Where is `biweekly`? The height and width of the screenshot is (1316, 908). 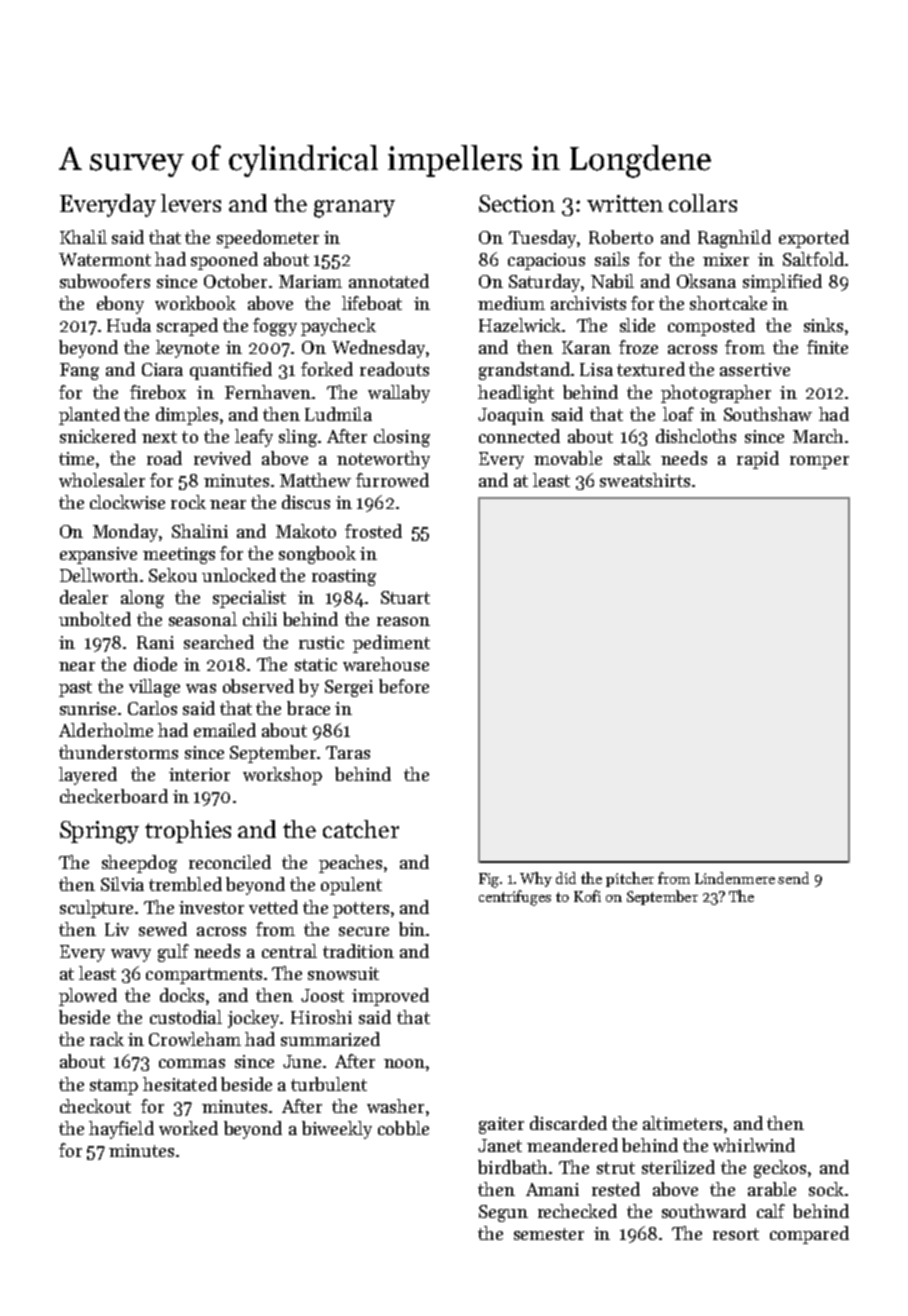
biweekly is located at coordinates (337, 1130).
